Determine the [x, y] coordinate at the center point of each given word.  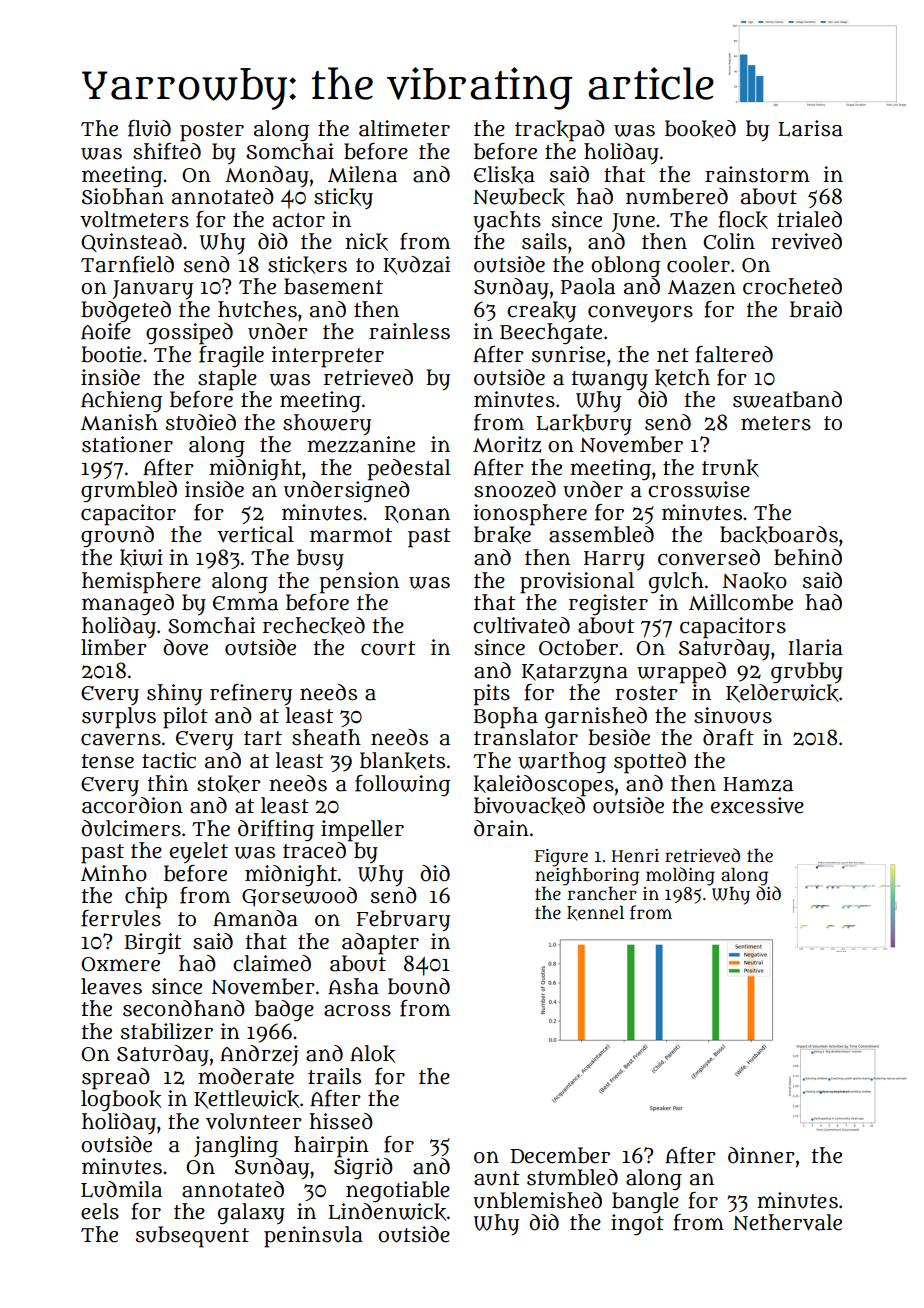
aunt [497, 1178]
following [403, 785]
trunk [730, 468]
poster [212, 132]
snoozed [515, 489]
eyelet [199, 853]
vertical [255, 534]
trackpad [560, 131]
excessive [757, 805]
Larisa [810, 128]
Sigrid [363, 1168]
